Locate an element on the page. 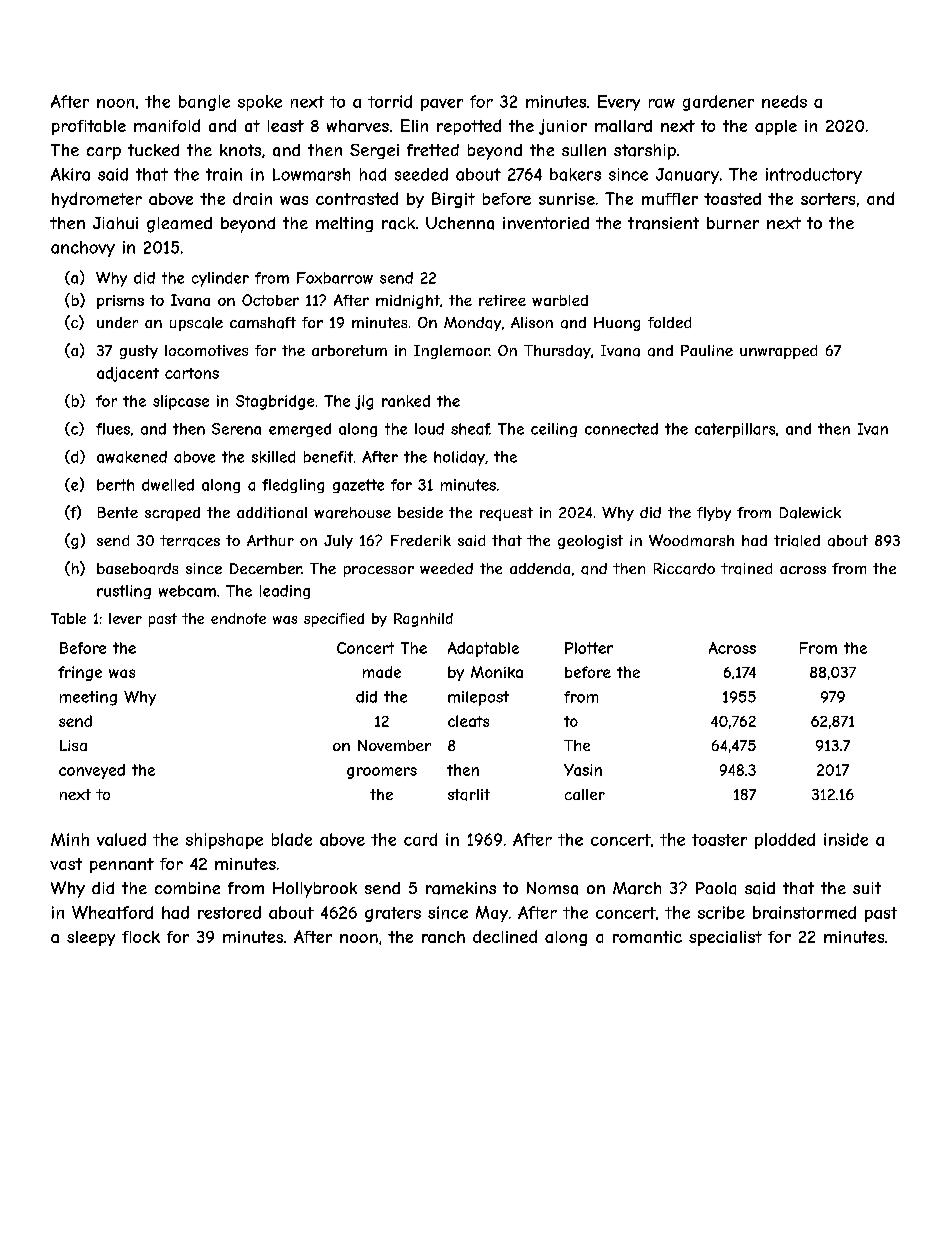 This image has width=952, height=1233. cartons is located at coordinates (192, 373).
